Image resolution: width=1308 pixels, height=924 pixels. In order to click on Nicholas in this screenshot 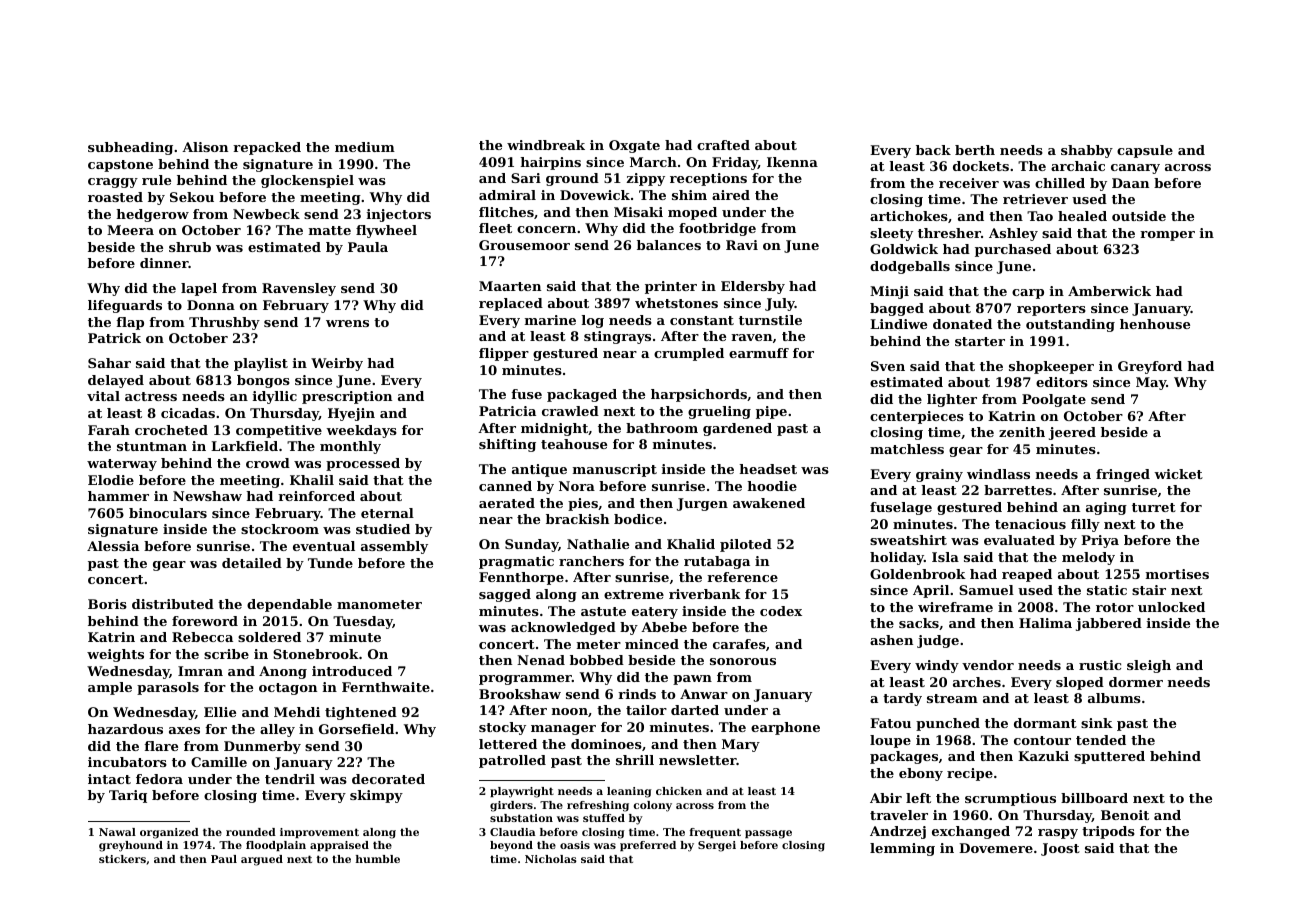, I will do `click(551, 859)`.
